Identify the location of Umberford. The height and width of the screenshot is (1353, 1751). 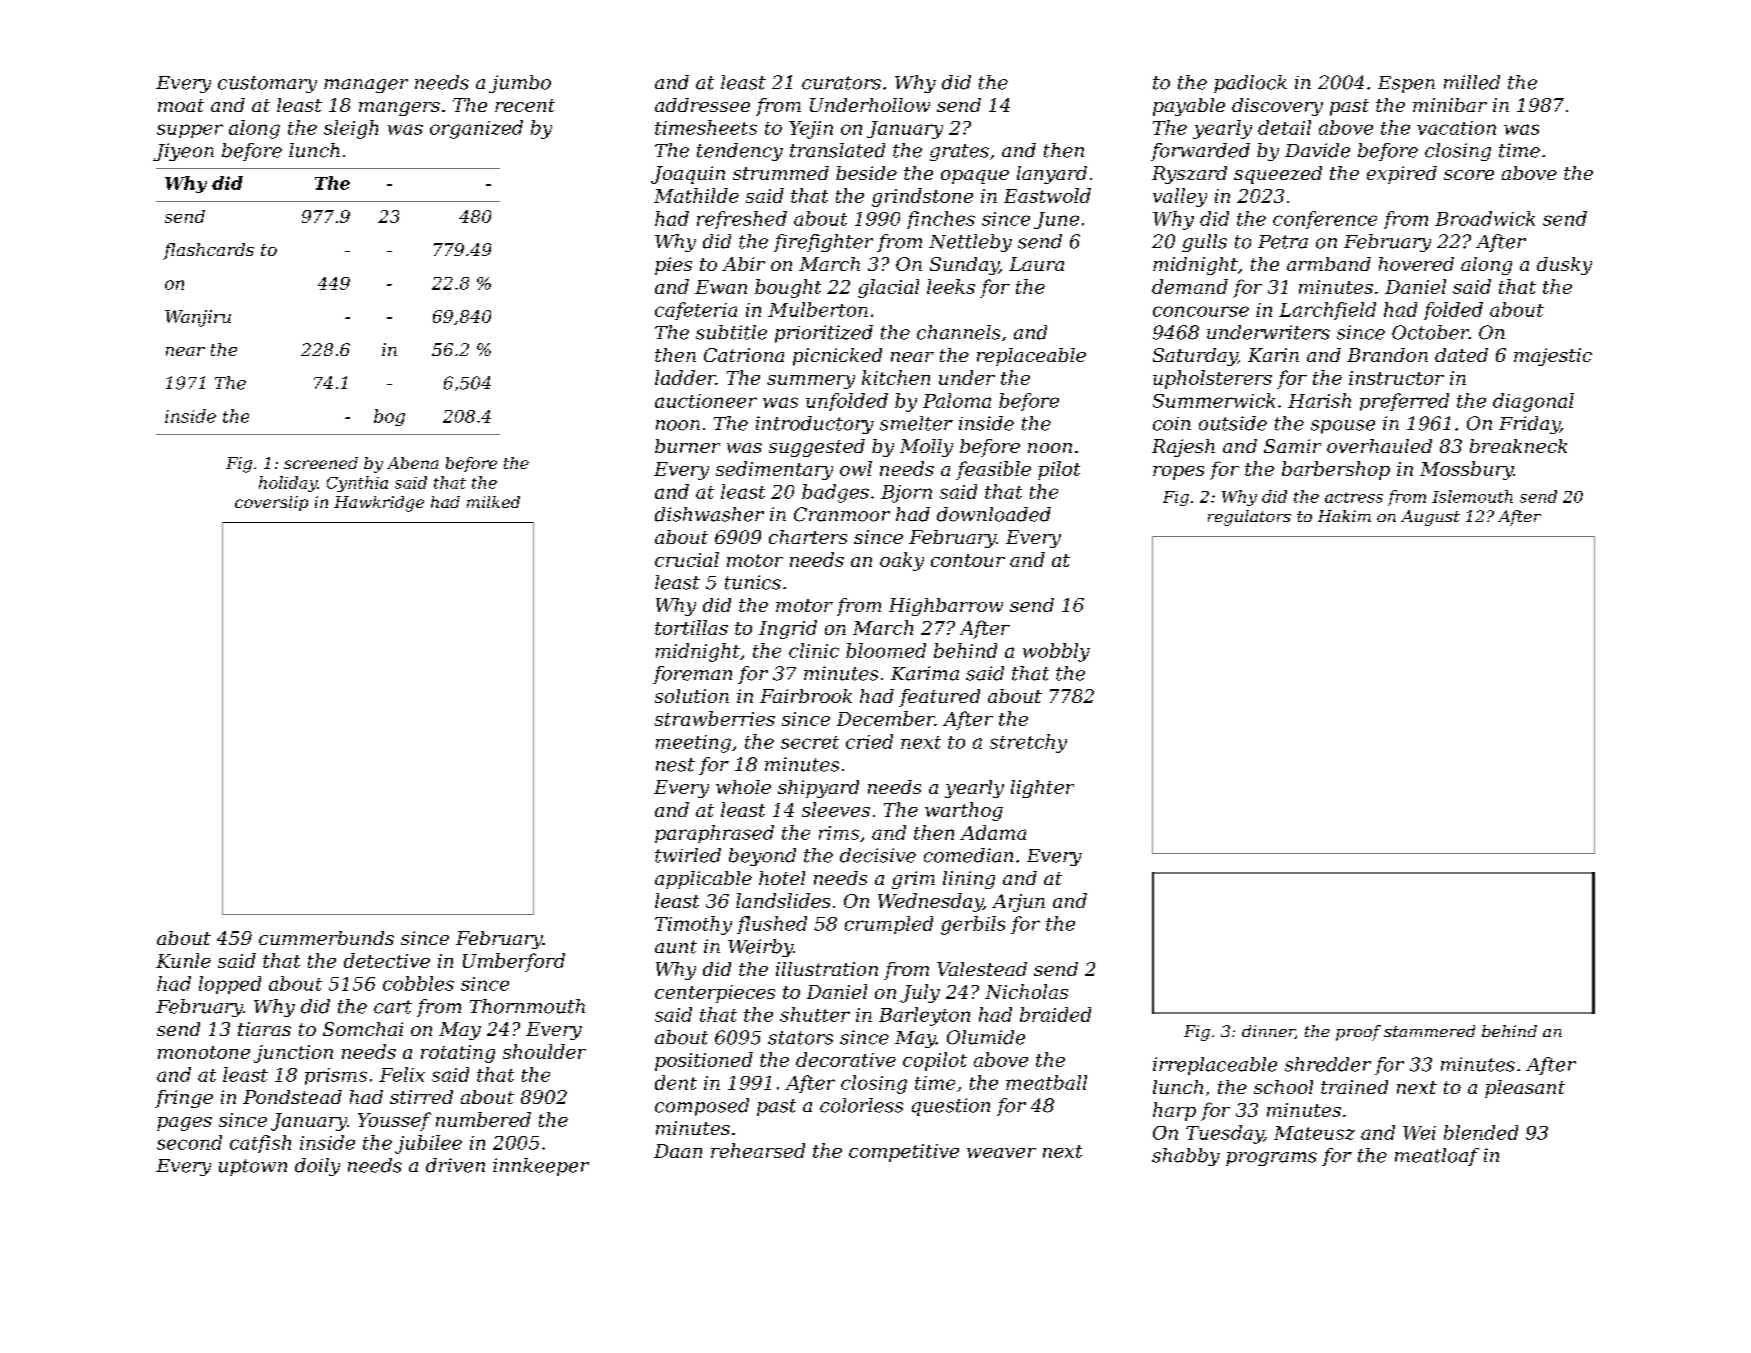
(514, 962).
